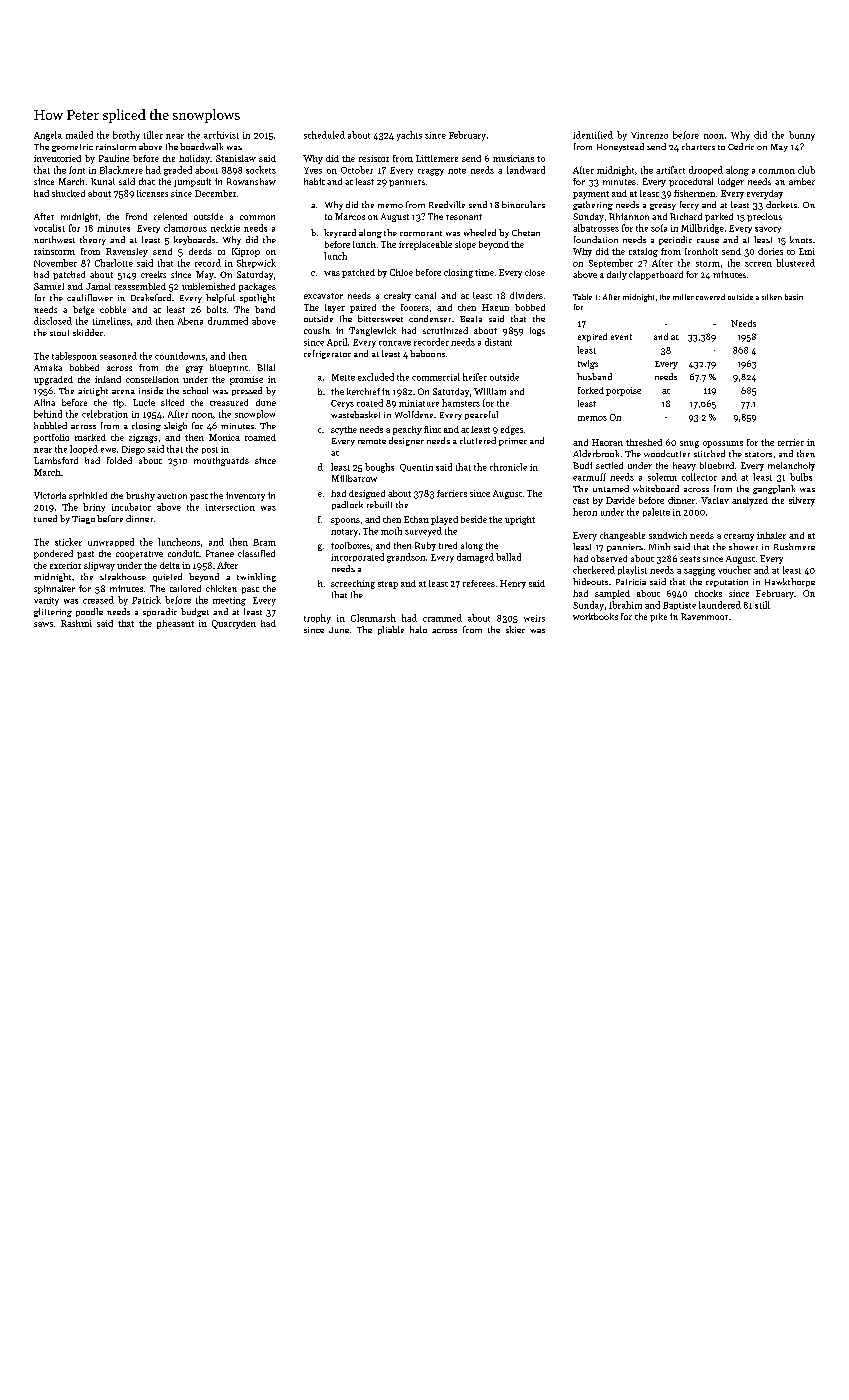 The height and width of the screenshot is (1400, 849). I want to click on yachts, so click(409, 136).
